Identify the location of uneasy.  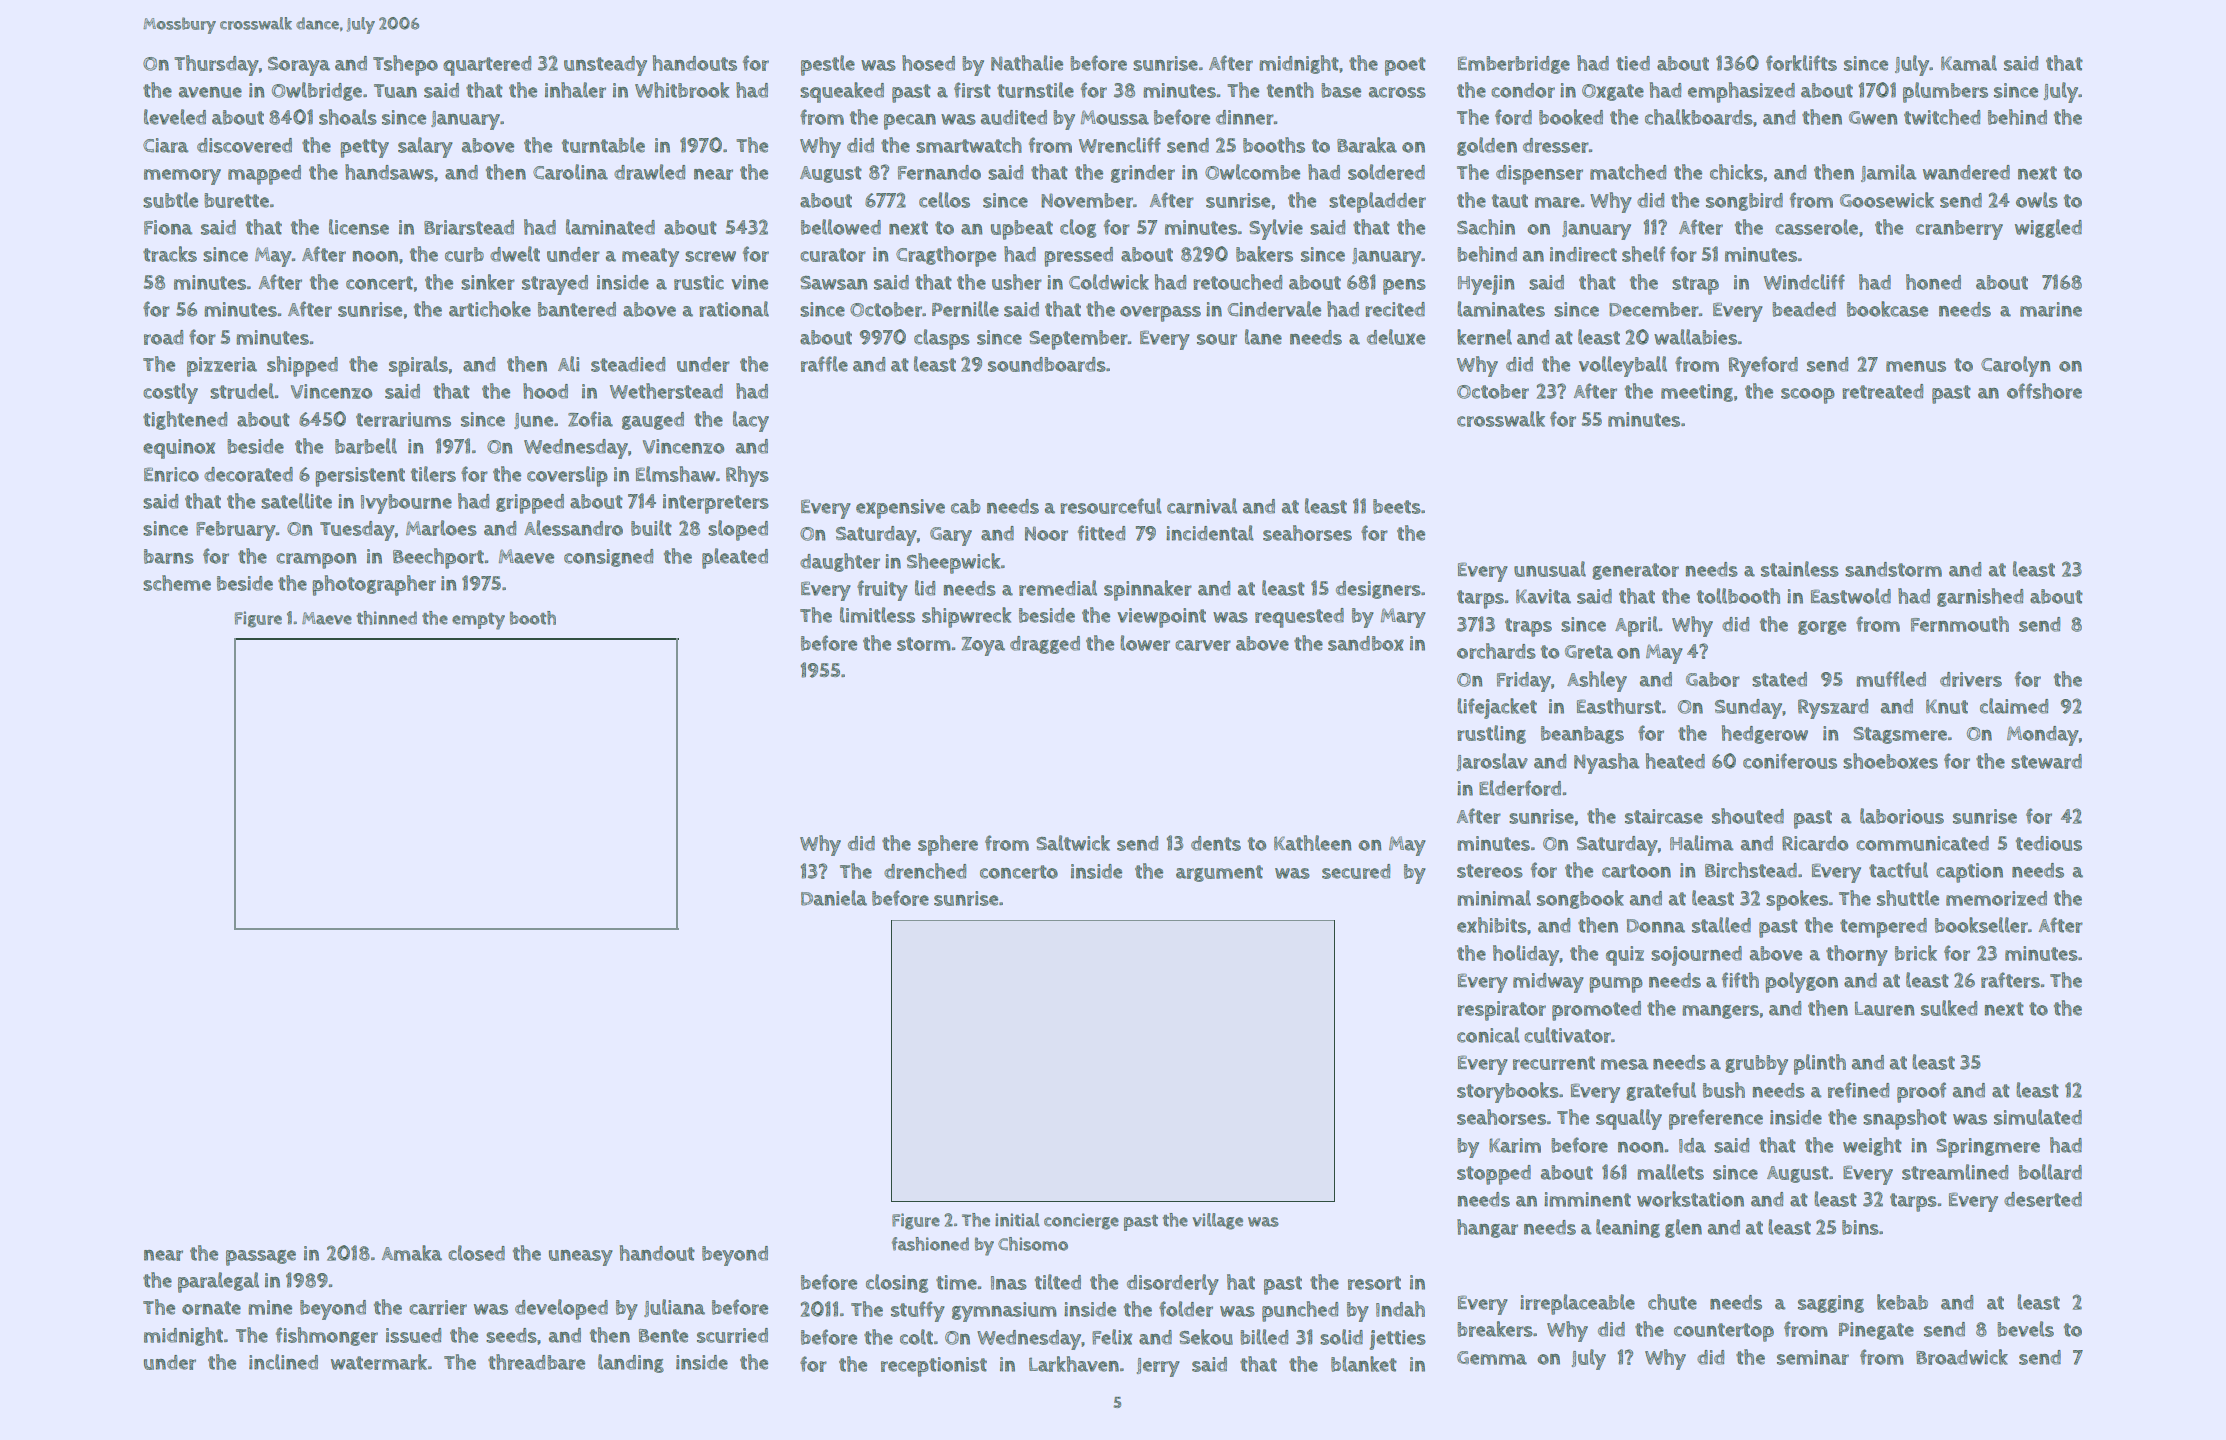
(581, 1258).
